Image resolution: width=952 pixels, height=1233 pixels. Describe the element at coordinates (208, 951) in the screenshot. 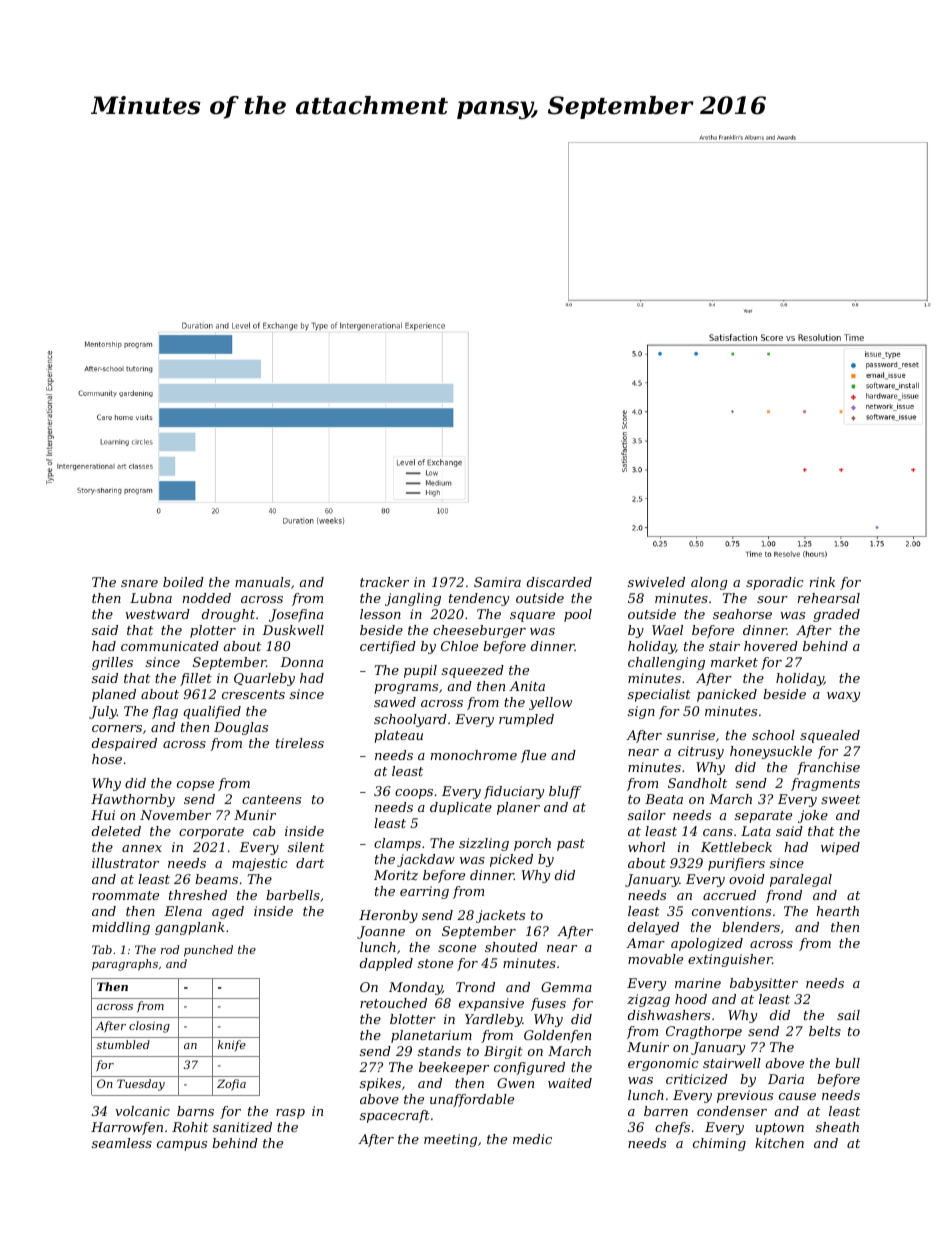

I see `punched` at that location.
